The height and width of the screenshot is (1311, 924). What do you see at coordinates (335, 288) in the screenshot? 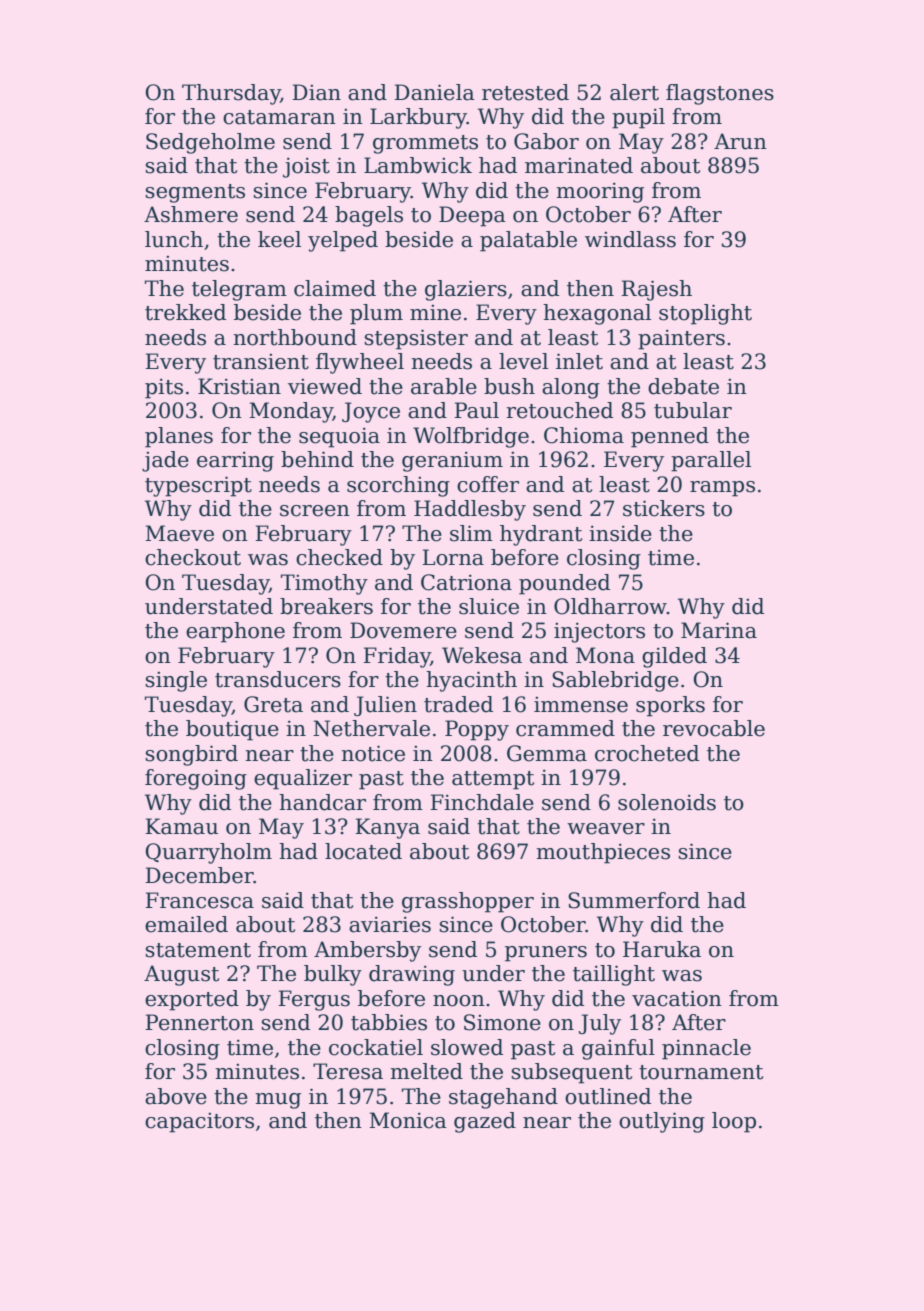
I see `claimed` at bounding box center [335, 288].
